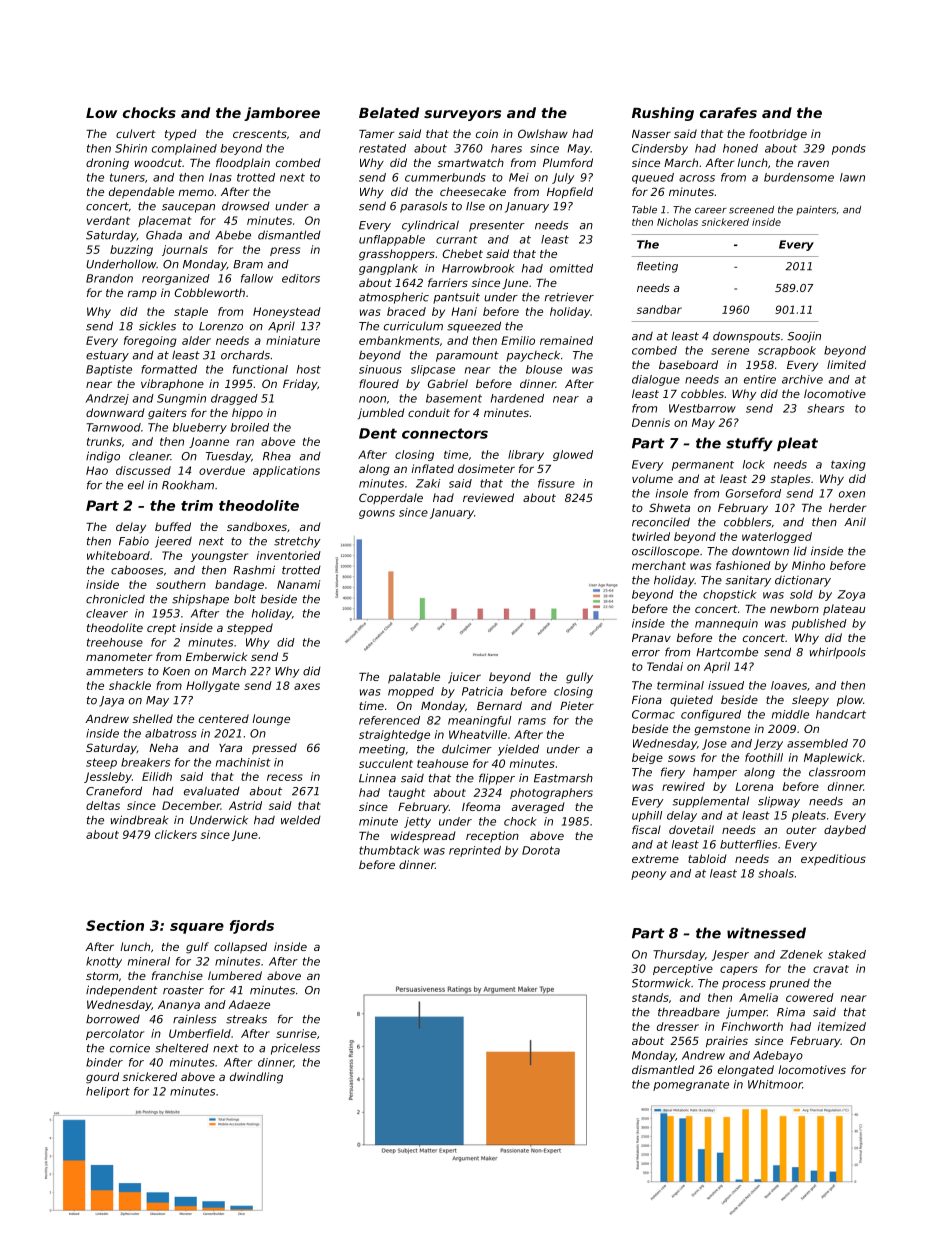  What do you see at coordinates (260, 369) in the image?
I see `functional` at bounding box center [260, 369].
